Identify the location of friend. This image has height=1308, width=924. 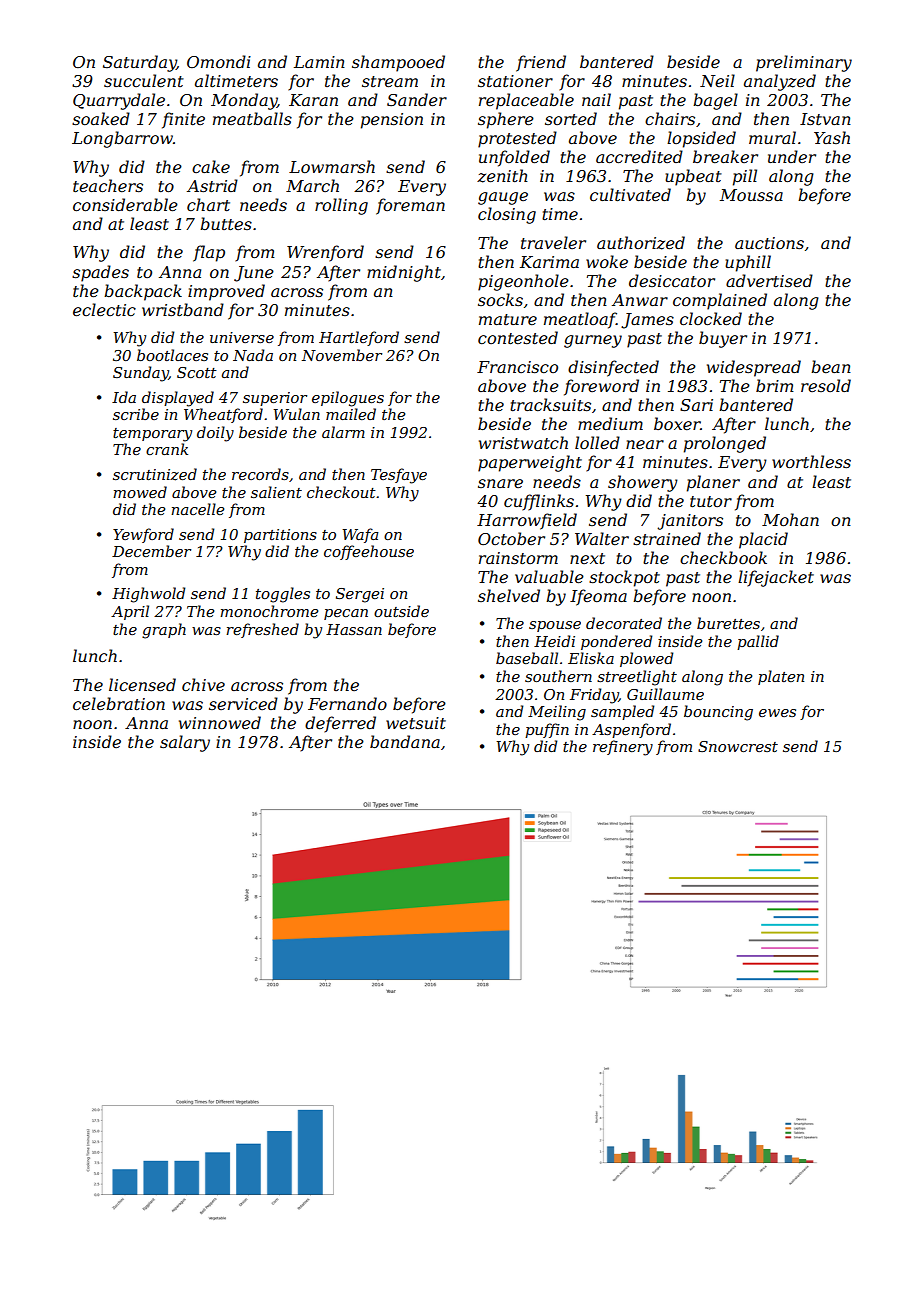
(541, 63).
